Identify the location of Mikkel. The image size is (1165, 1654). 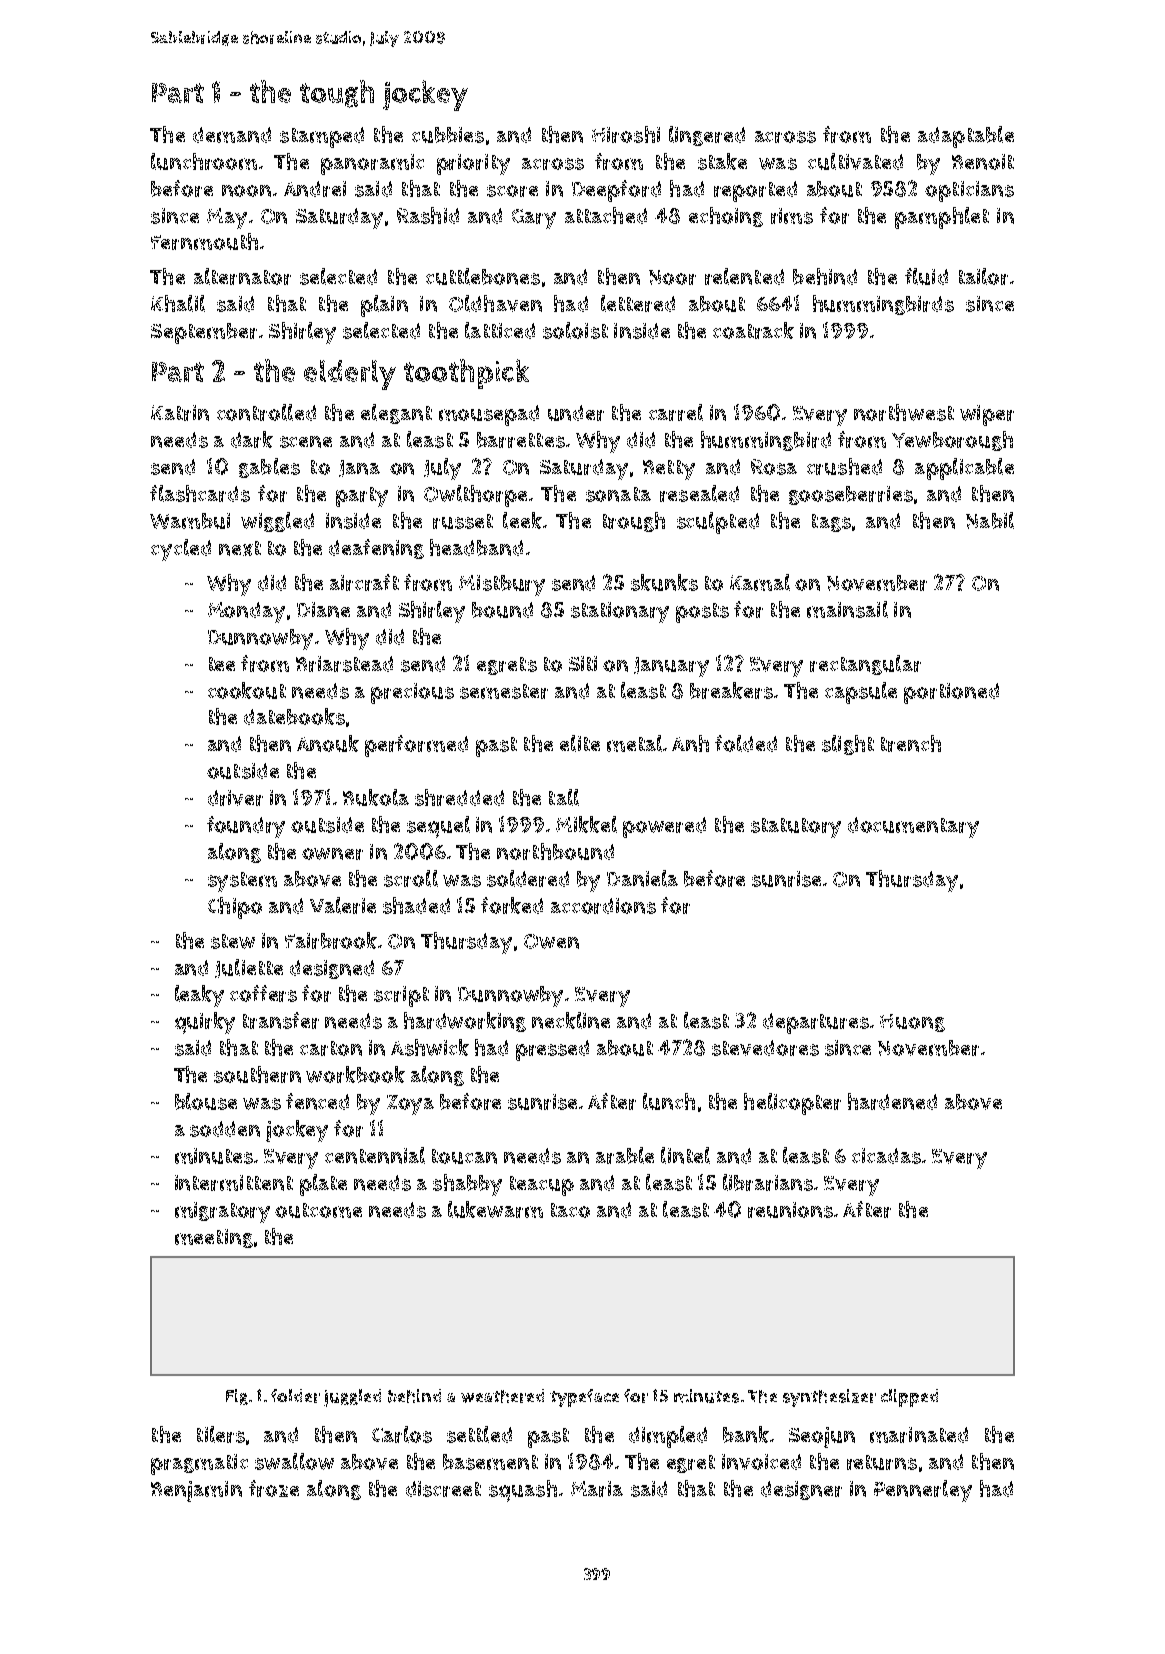
(586, 824).
